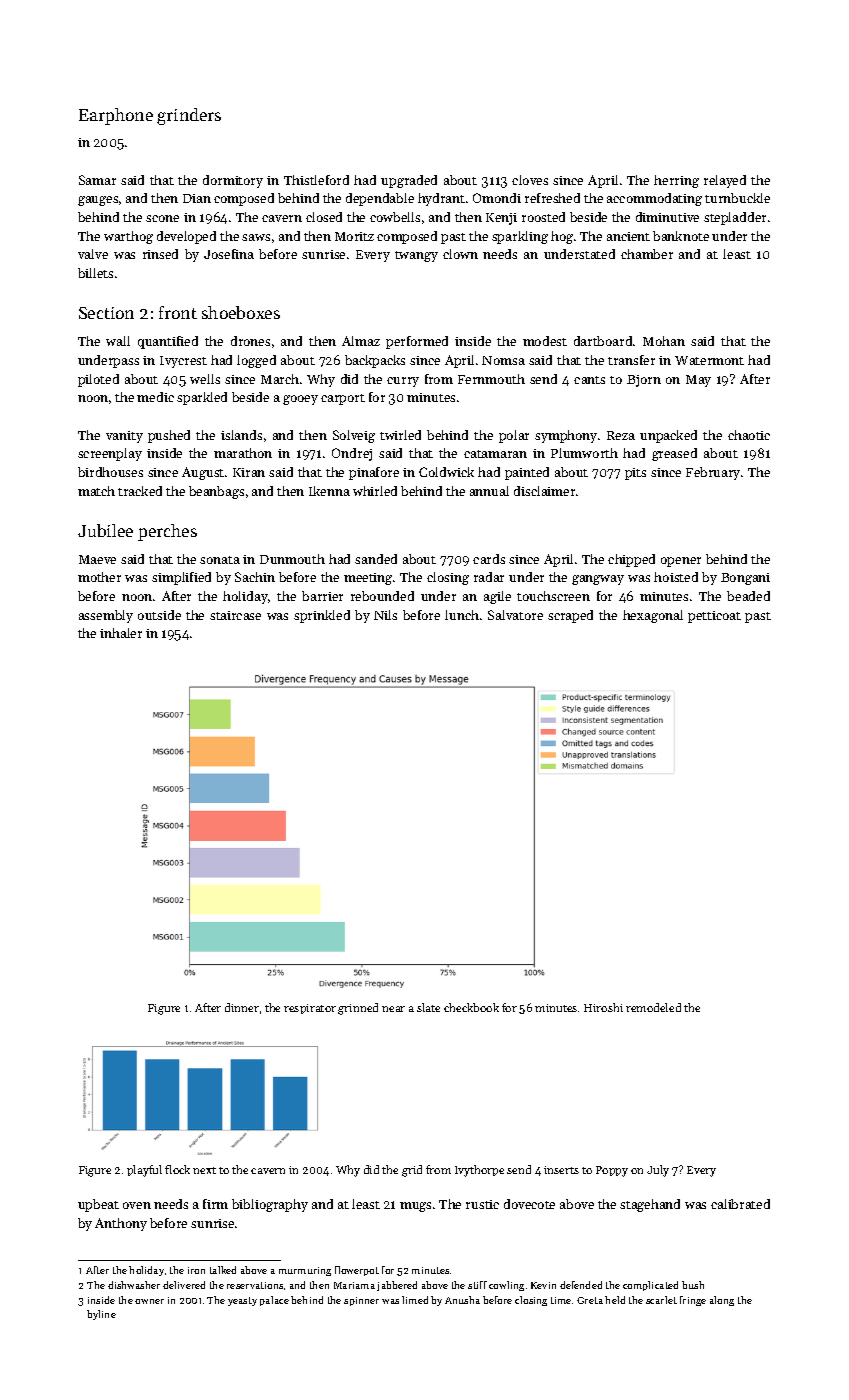 Image resolution: width=849 pixels, height=1400 pixels. What do you see at coordinates (653, 1007) in the page?
I see `remodeled` at bounding box center [653, 1007].
